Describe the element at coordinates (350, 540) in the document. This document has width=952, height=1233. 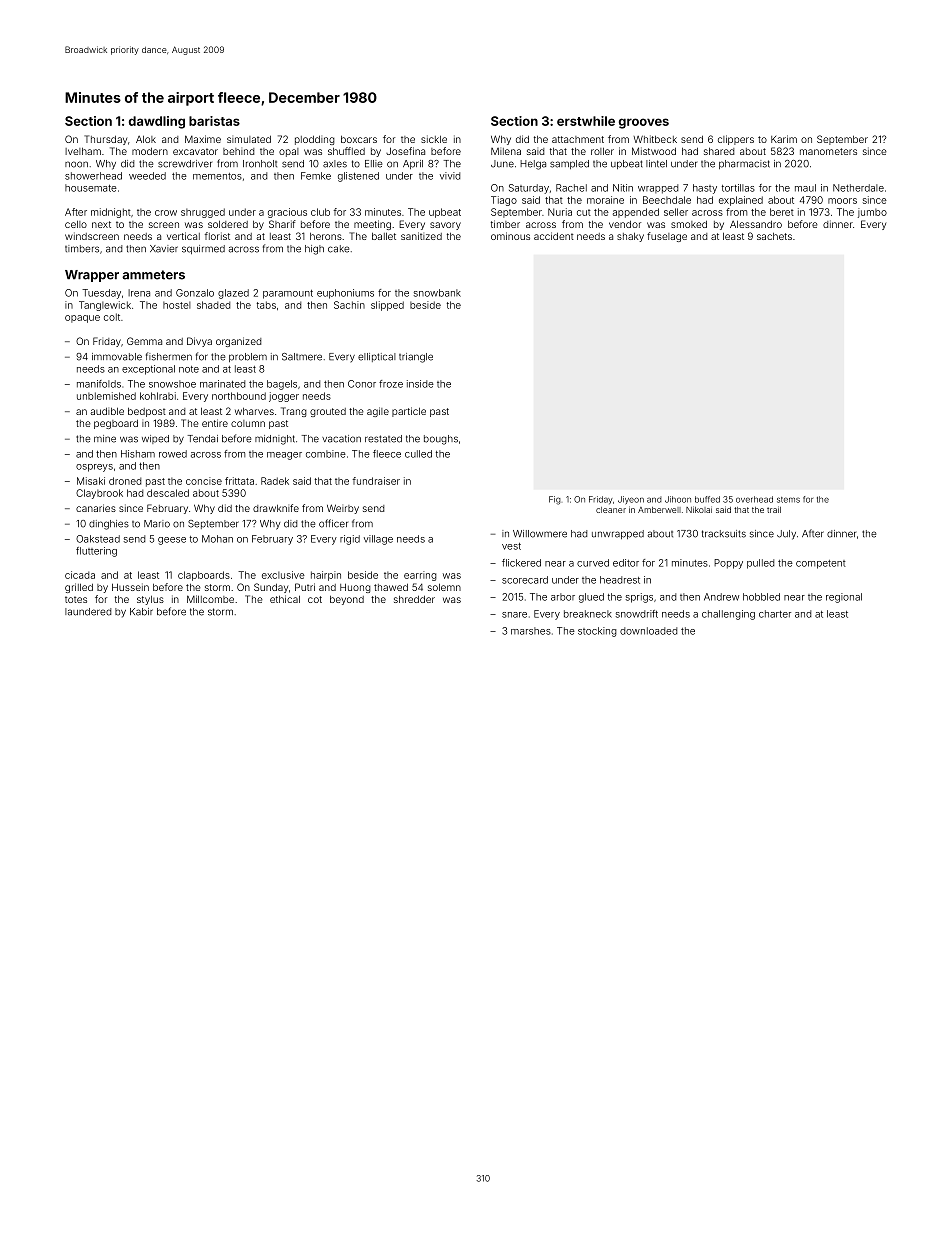
I see `rigid` at that location.
